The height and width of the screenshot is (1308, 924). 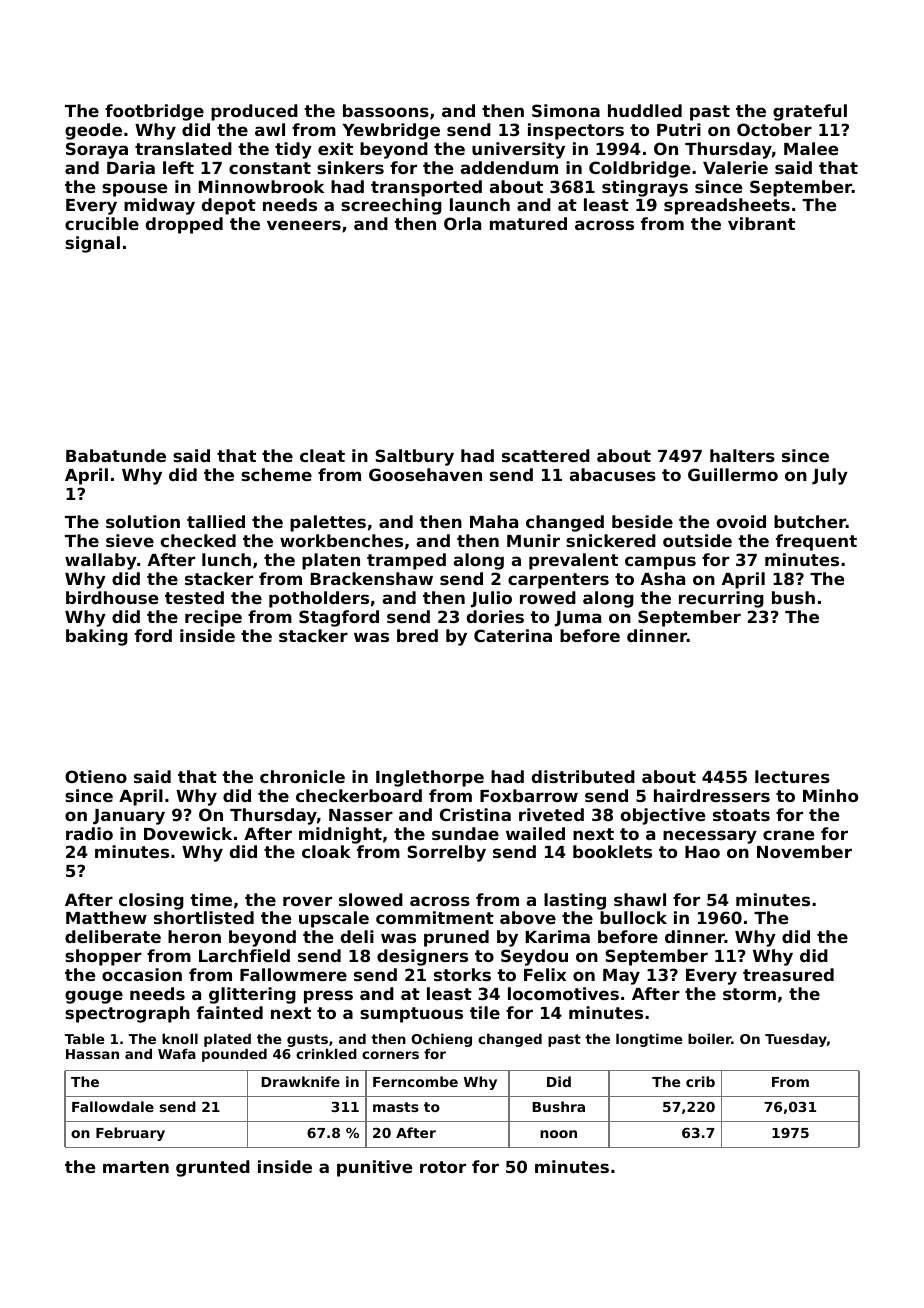 I want to click on outside, so click(x=697, y=540).
